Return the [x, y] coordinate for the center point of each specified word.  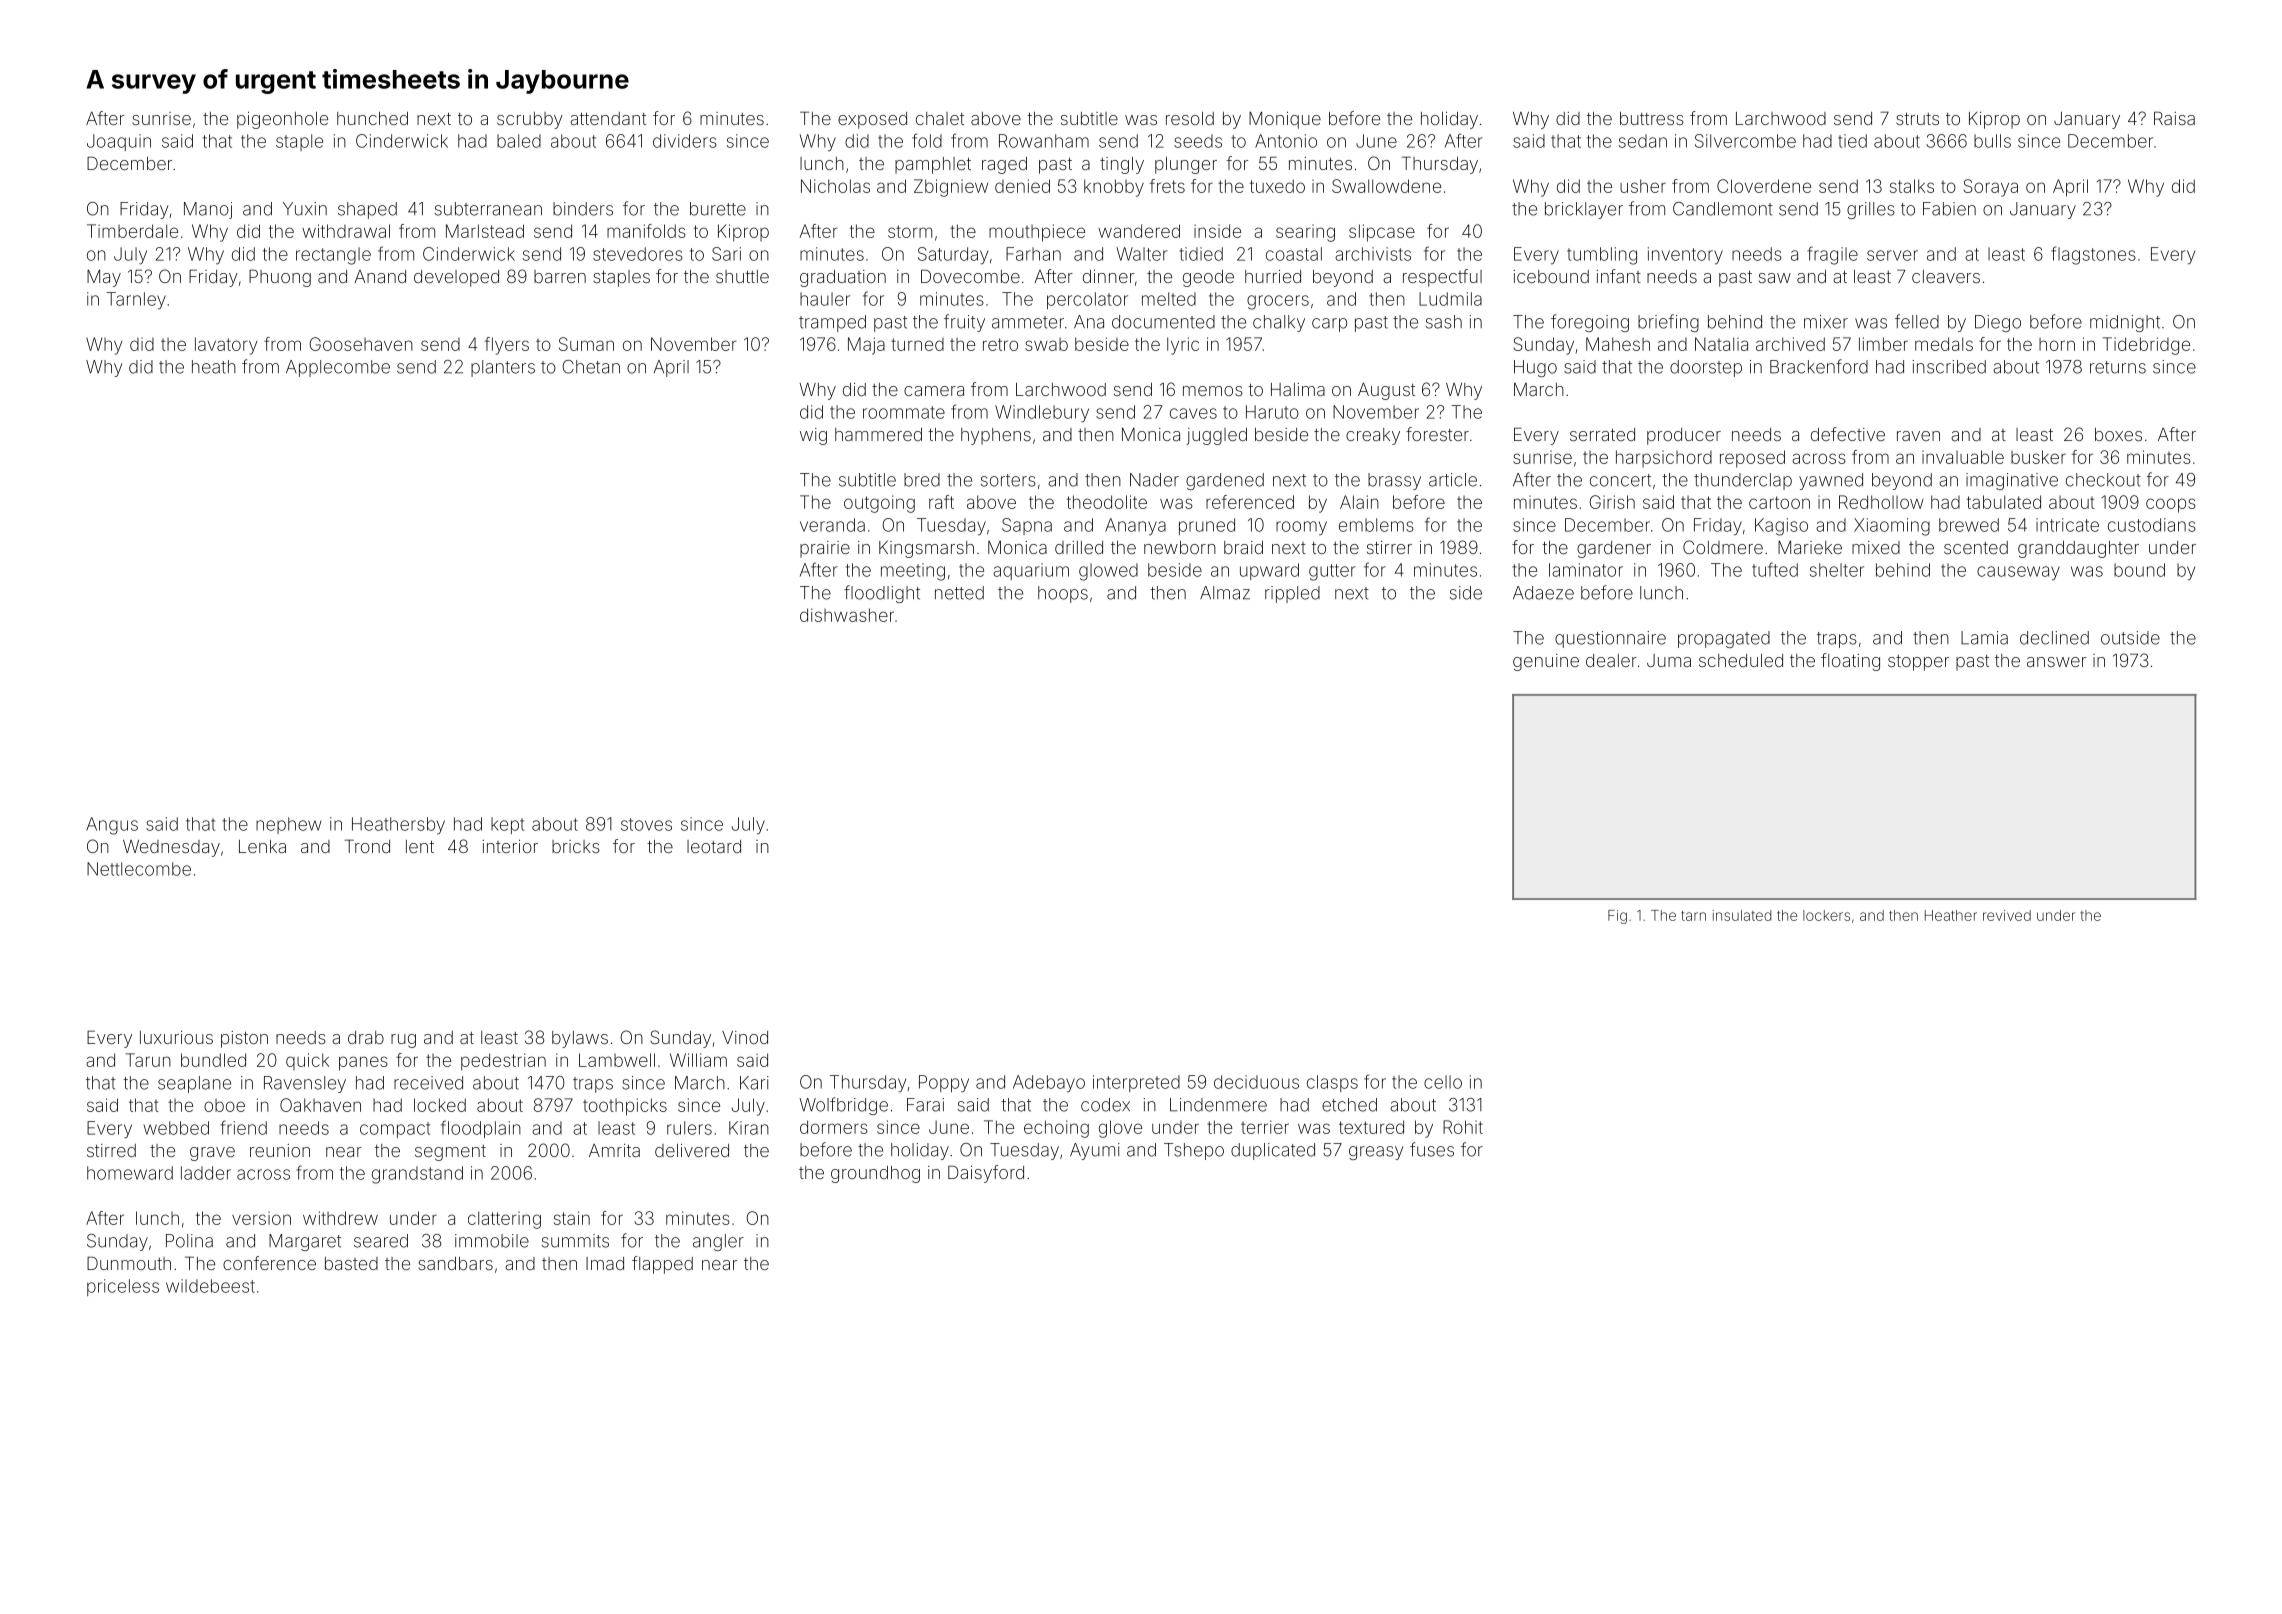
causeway [2018, 573]
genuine [1546, 662]
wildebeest [210, 1286]
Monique [1285, 120]
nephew [289, 825]
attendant [608, 118]
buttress [1652, 118]
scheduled [1741, 660]
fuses [1432, 1149]
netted [959, 593]
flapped [662, 1265]
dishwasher [847, 615]
